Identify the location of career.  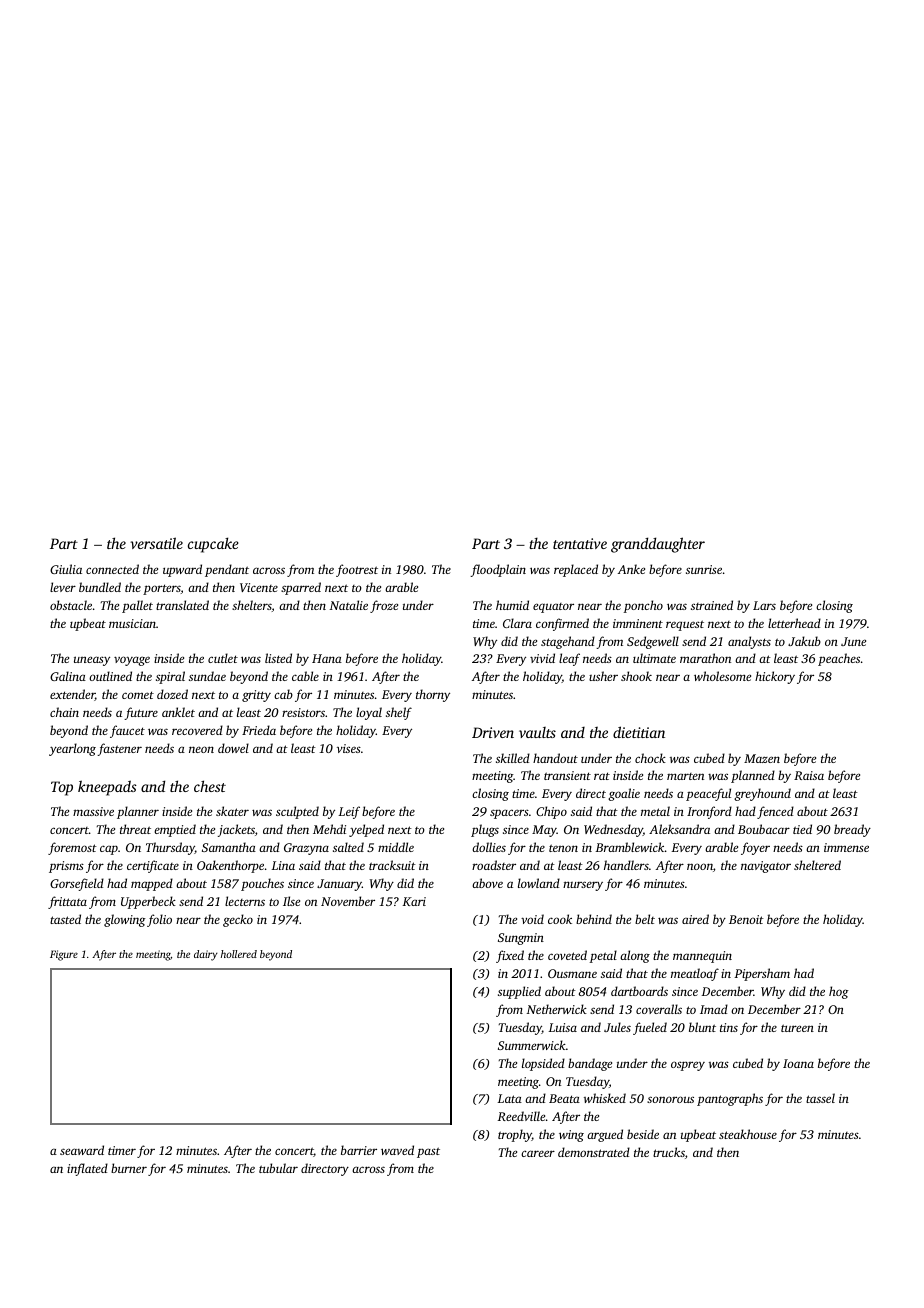
(538, 1153).
